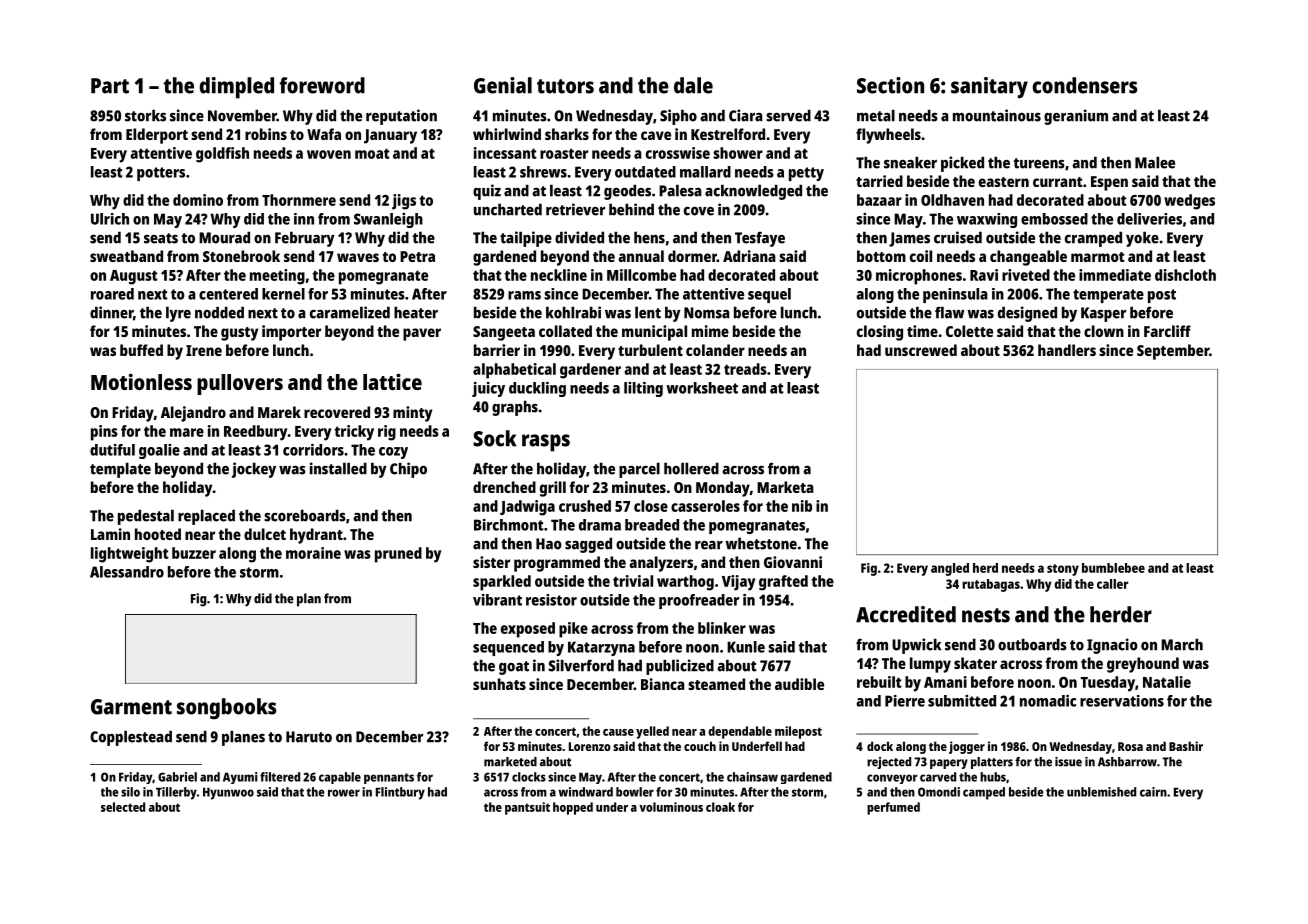 The width and height of the page is (1308, 924). What do you see at coordinates (652, 732) in the page?
I see `yelled` at bounding box center [652, 732].
